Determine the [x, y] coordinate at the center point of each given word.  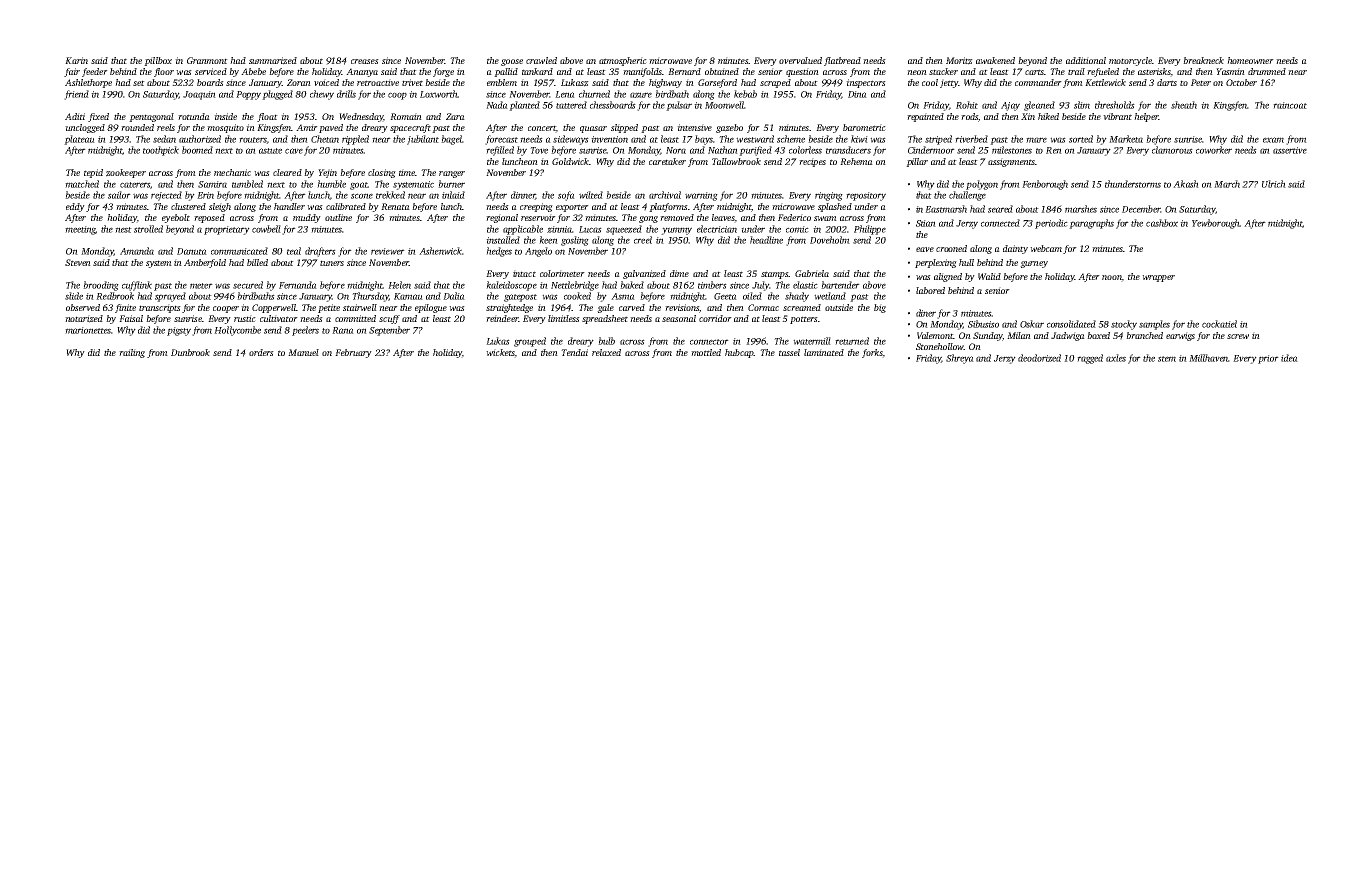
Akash [1186, 184]
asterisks [1154, 72]
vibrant [1117, 116]
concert [542, 129]
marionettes [88, 330]
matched [82, 184]
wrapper [1158, 278]
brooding [101, 286]
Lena [565, 94]
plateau [79, 140]
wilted [591, 195]
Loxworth [438, 94]
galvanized [644, 274]
